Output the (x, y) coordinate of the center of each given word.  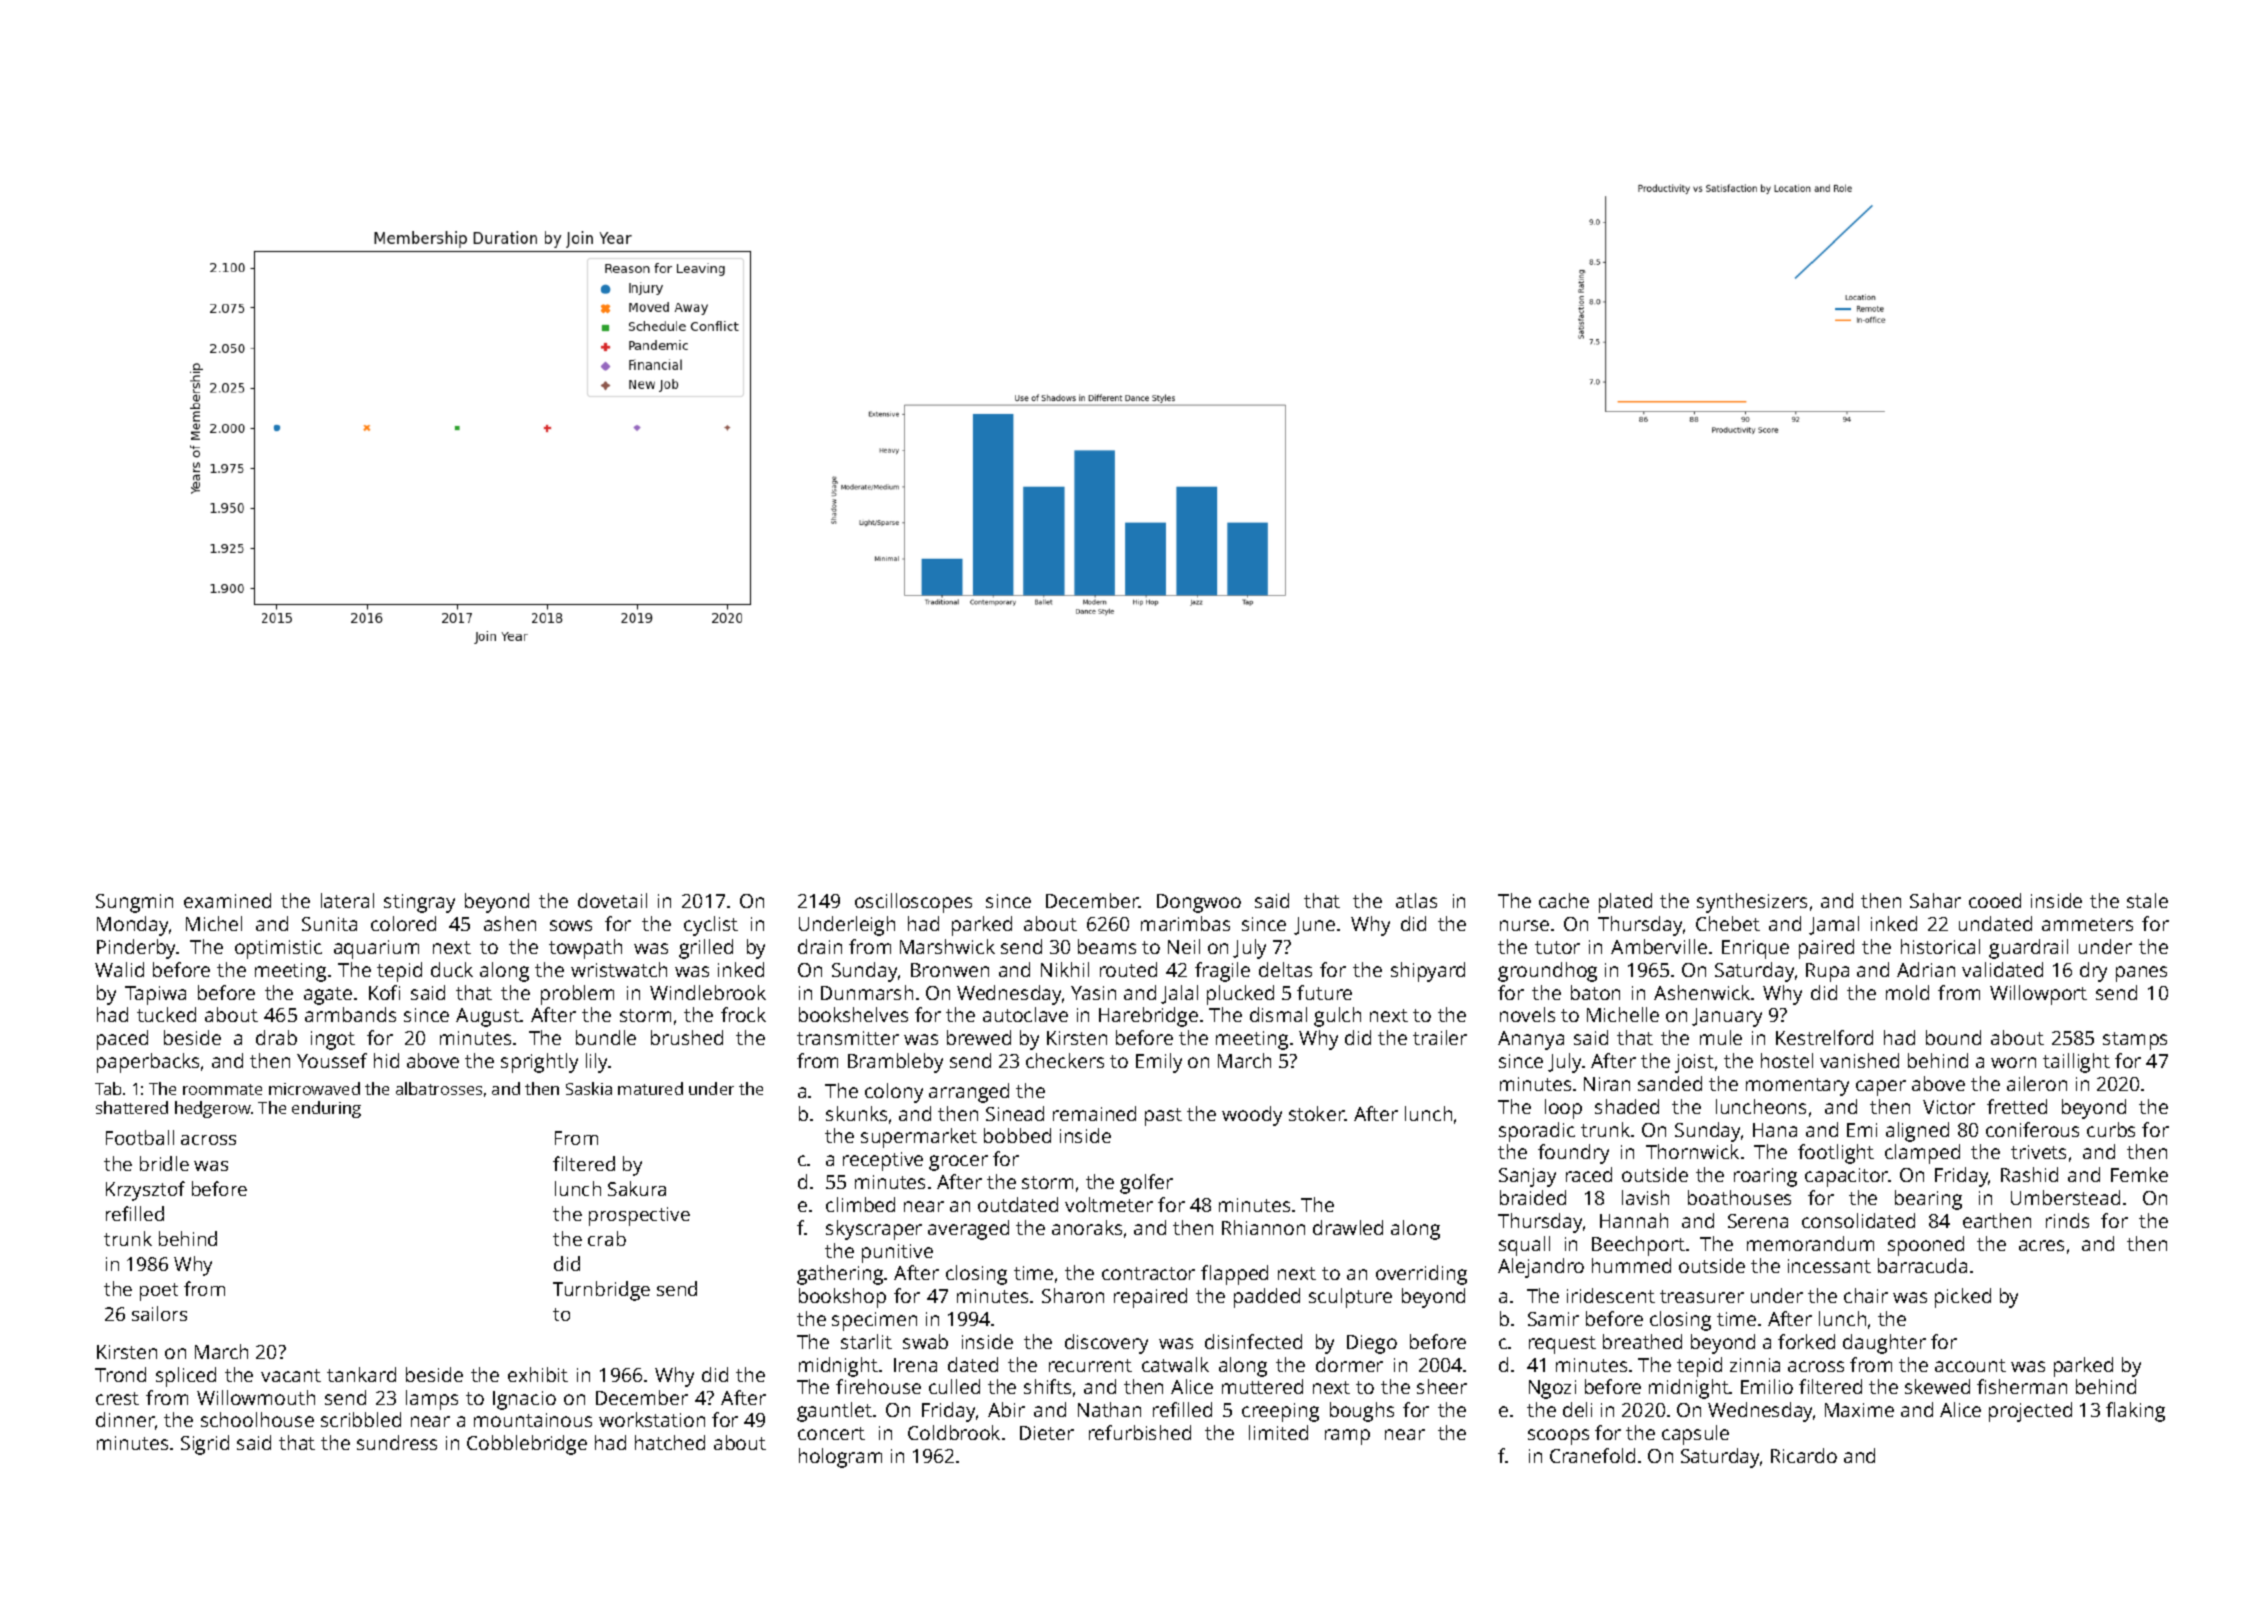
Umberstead (2065, 1197)
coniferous (2032, 1129)
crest (117, 1398)
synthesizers (1752, 903)
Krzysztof (145, 1191)
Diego (1372, 1344)
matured (650, 1088)
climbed (860, 1204)
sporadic (1537, 1132)
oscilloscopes (913, 903)
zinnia (1755, 1365)
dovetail (612, 900)
